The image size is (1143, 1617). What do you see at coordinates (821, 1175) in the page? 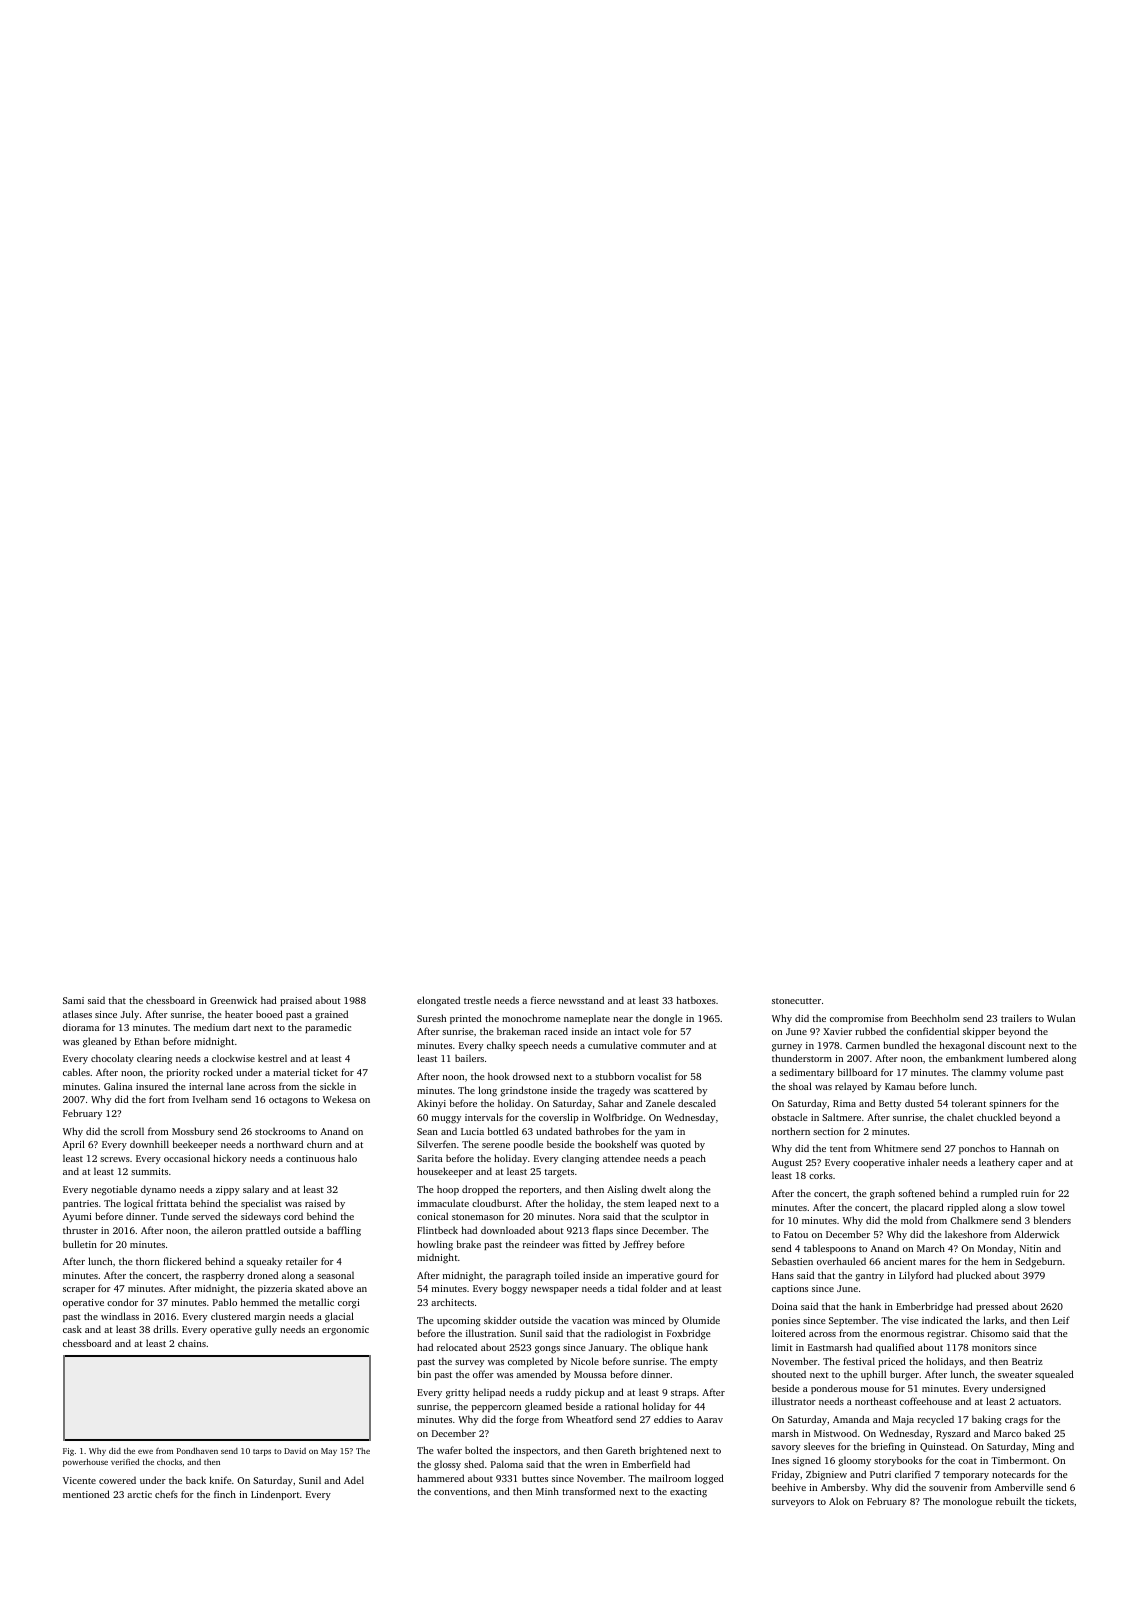
I see `corks` at bounding box center [821, 1175].
